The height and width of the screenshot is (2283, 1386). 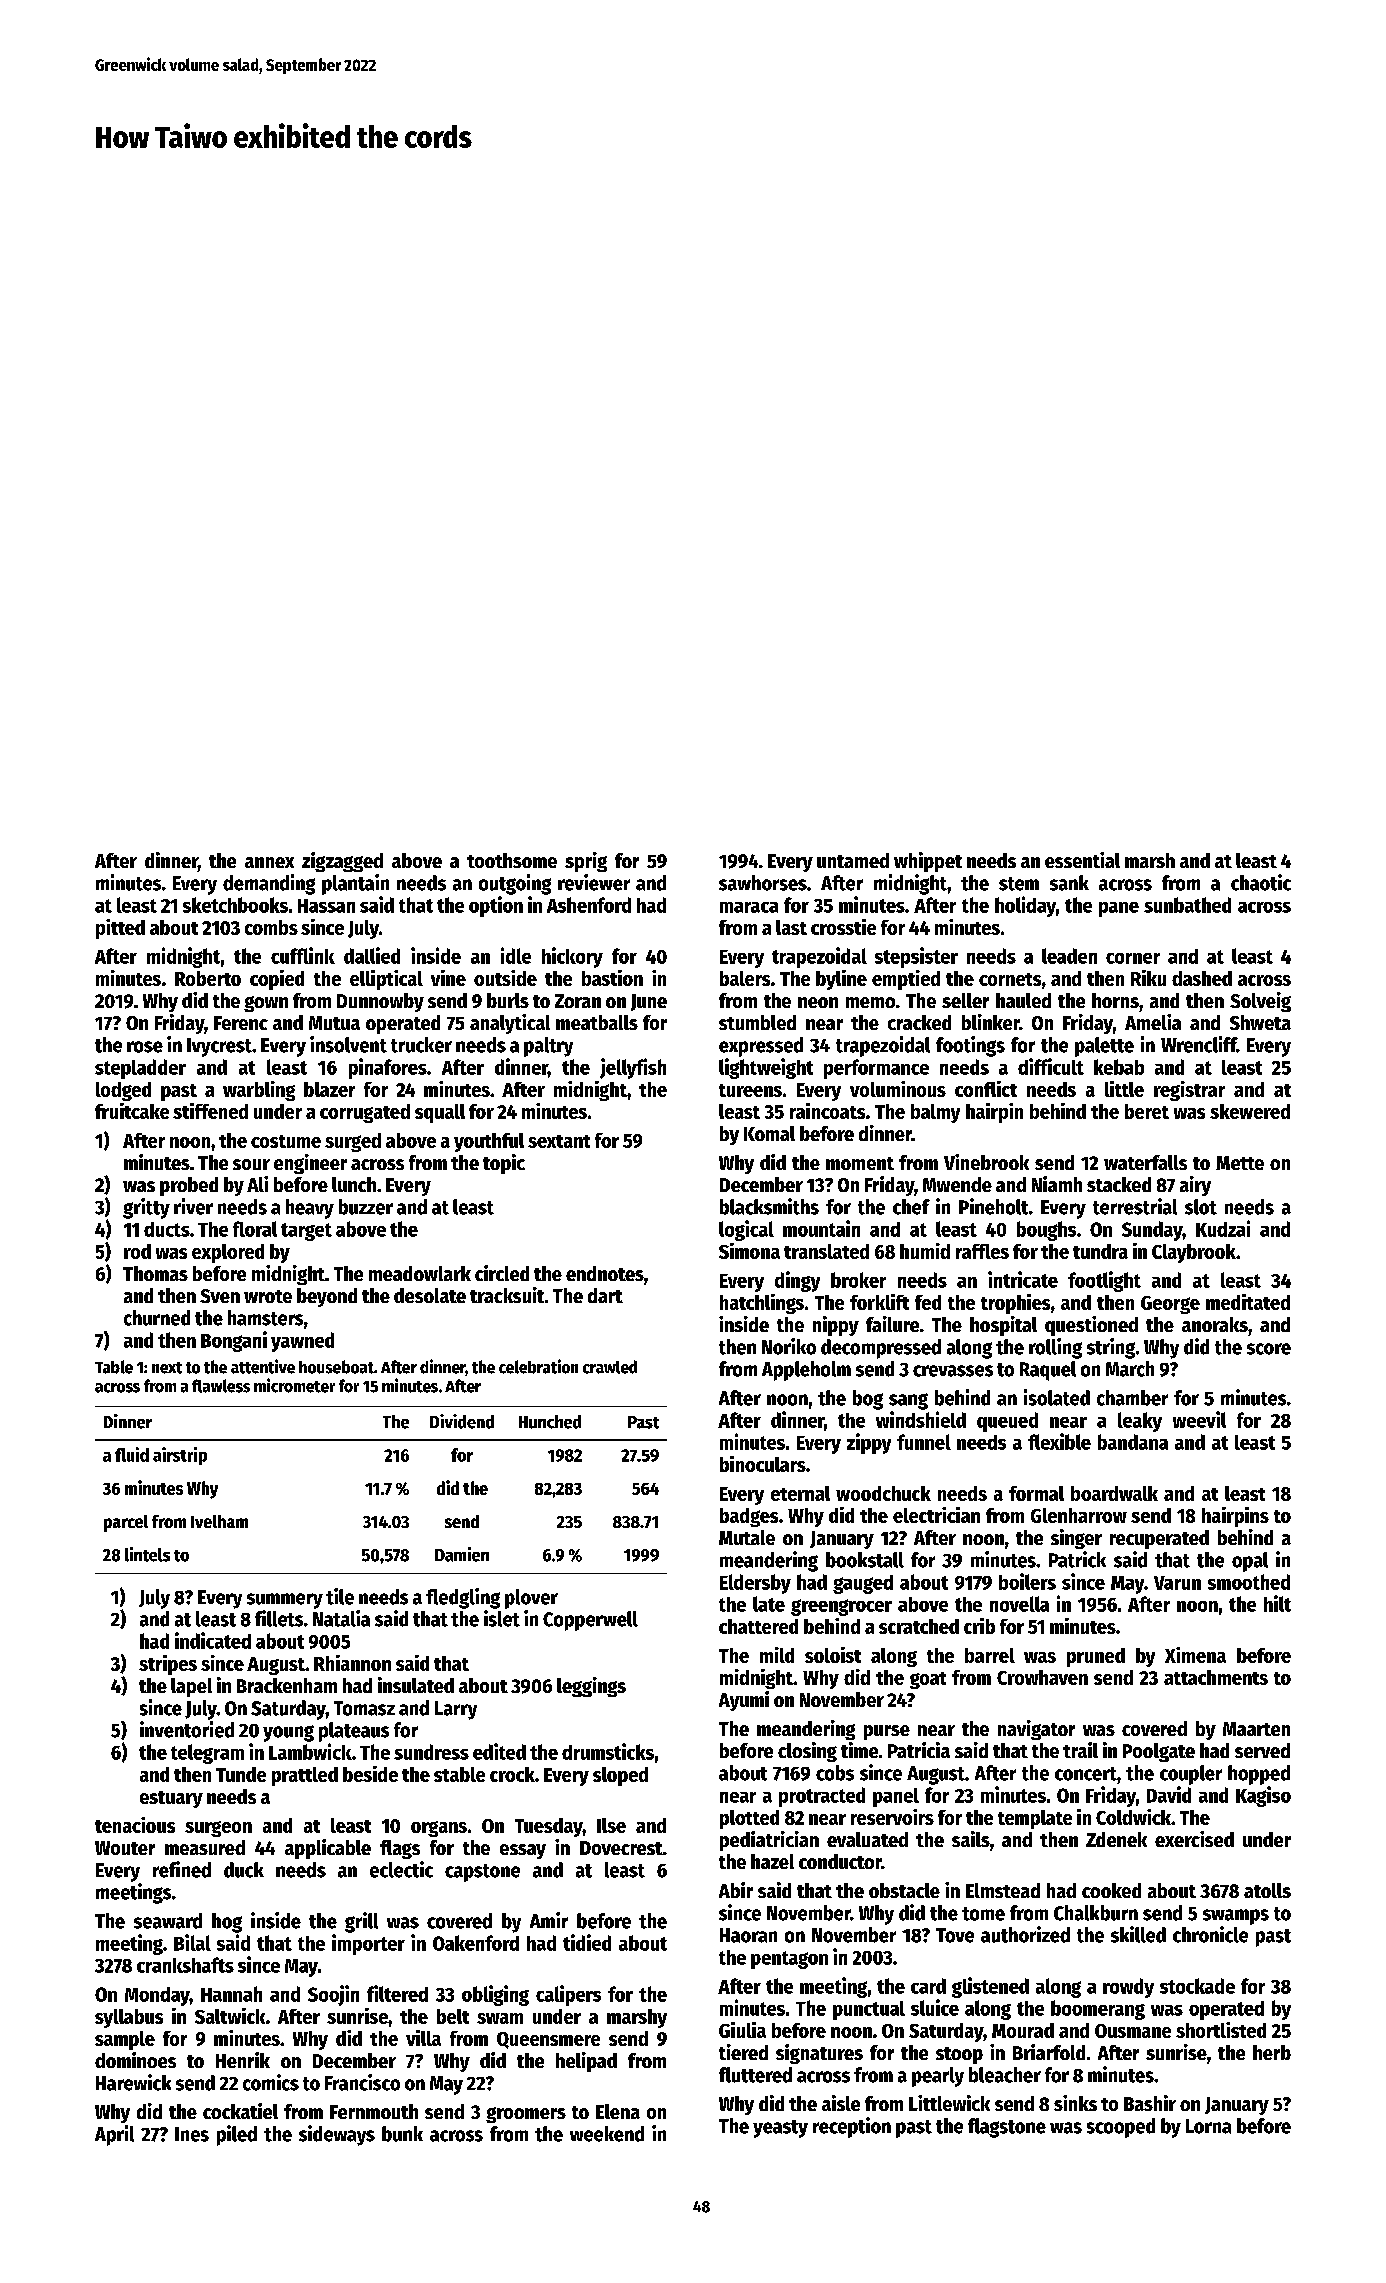 What do you see at coordinates (285, 1601) in the screenshot?
I see `summery` at bounding box center [285, 1601].
